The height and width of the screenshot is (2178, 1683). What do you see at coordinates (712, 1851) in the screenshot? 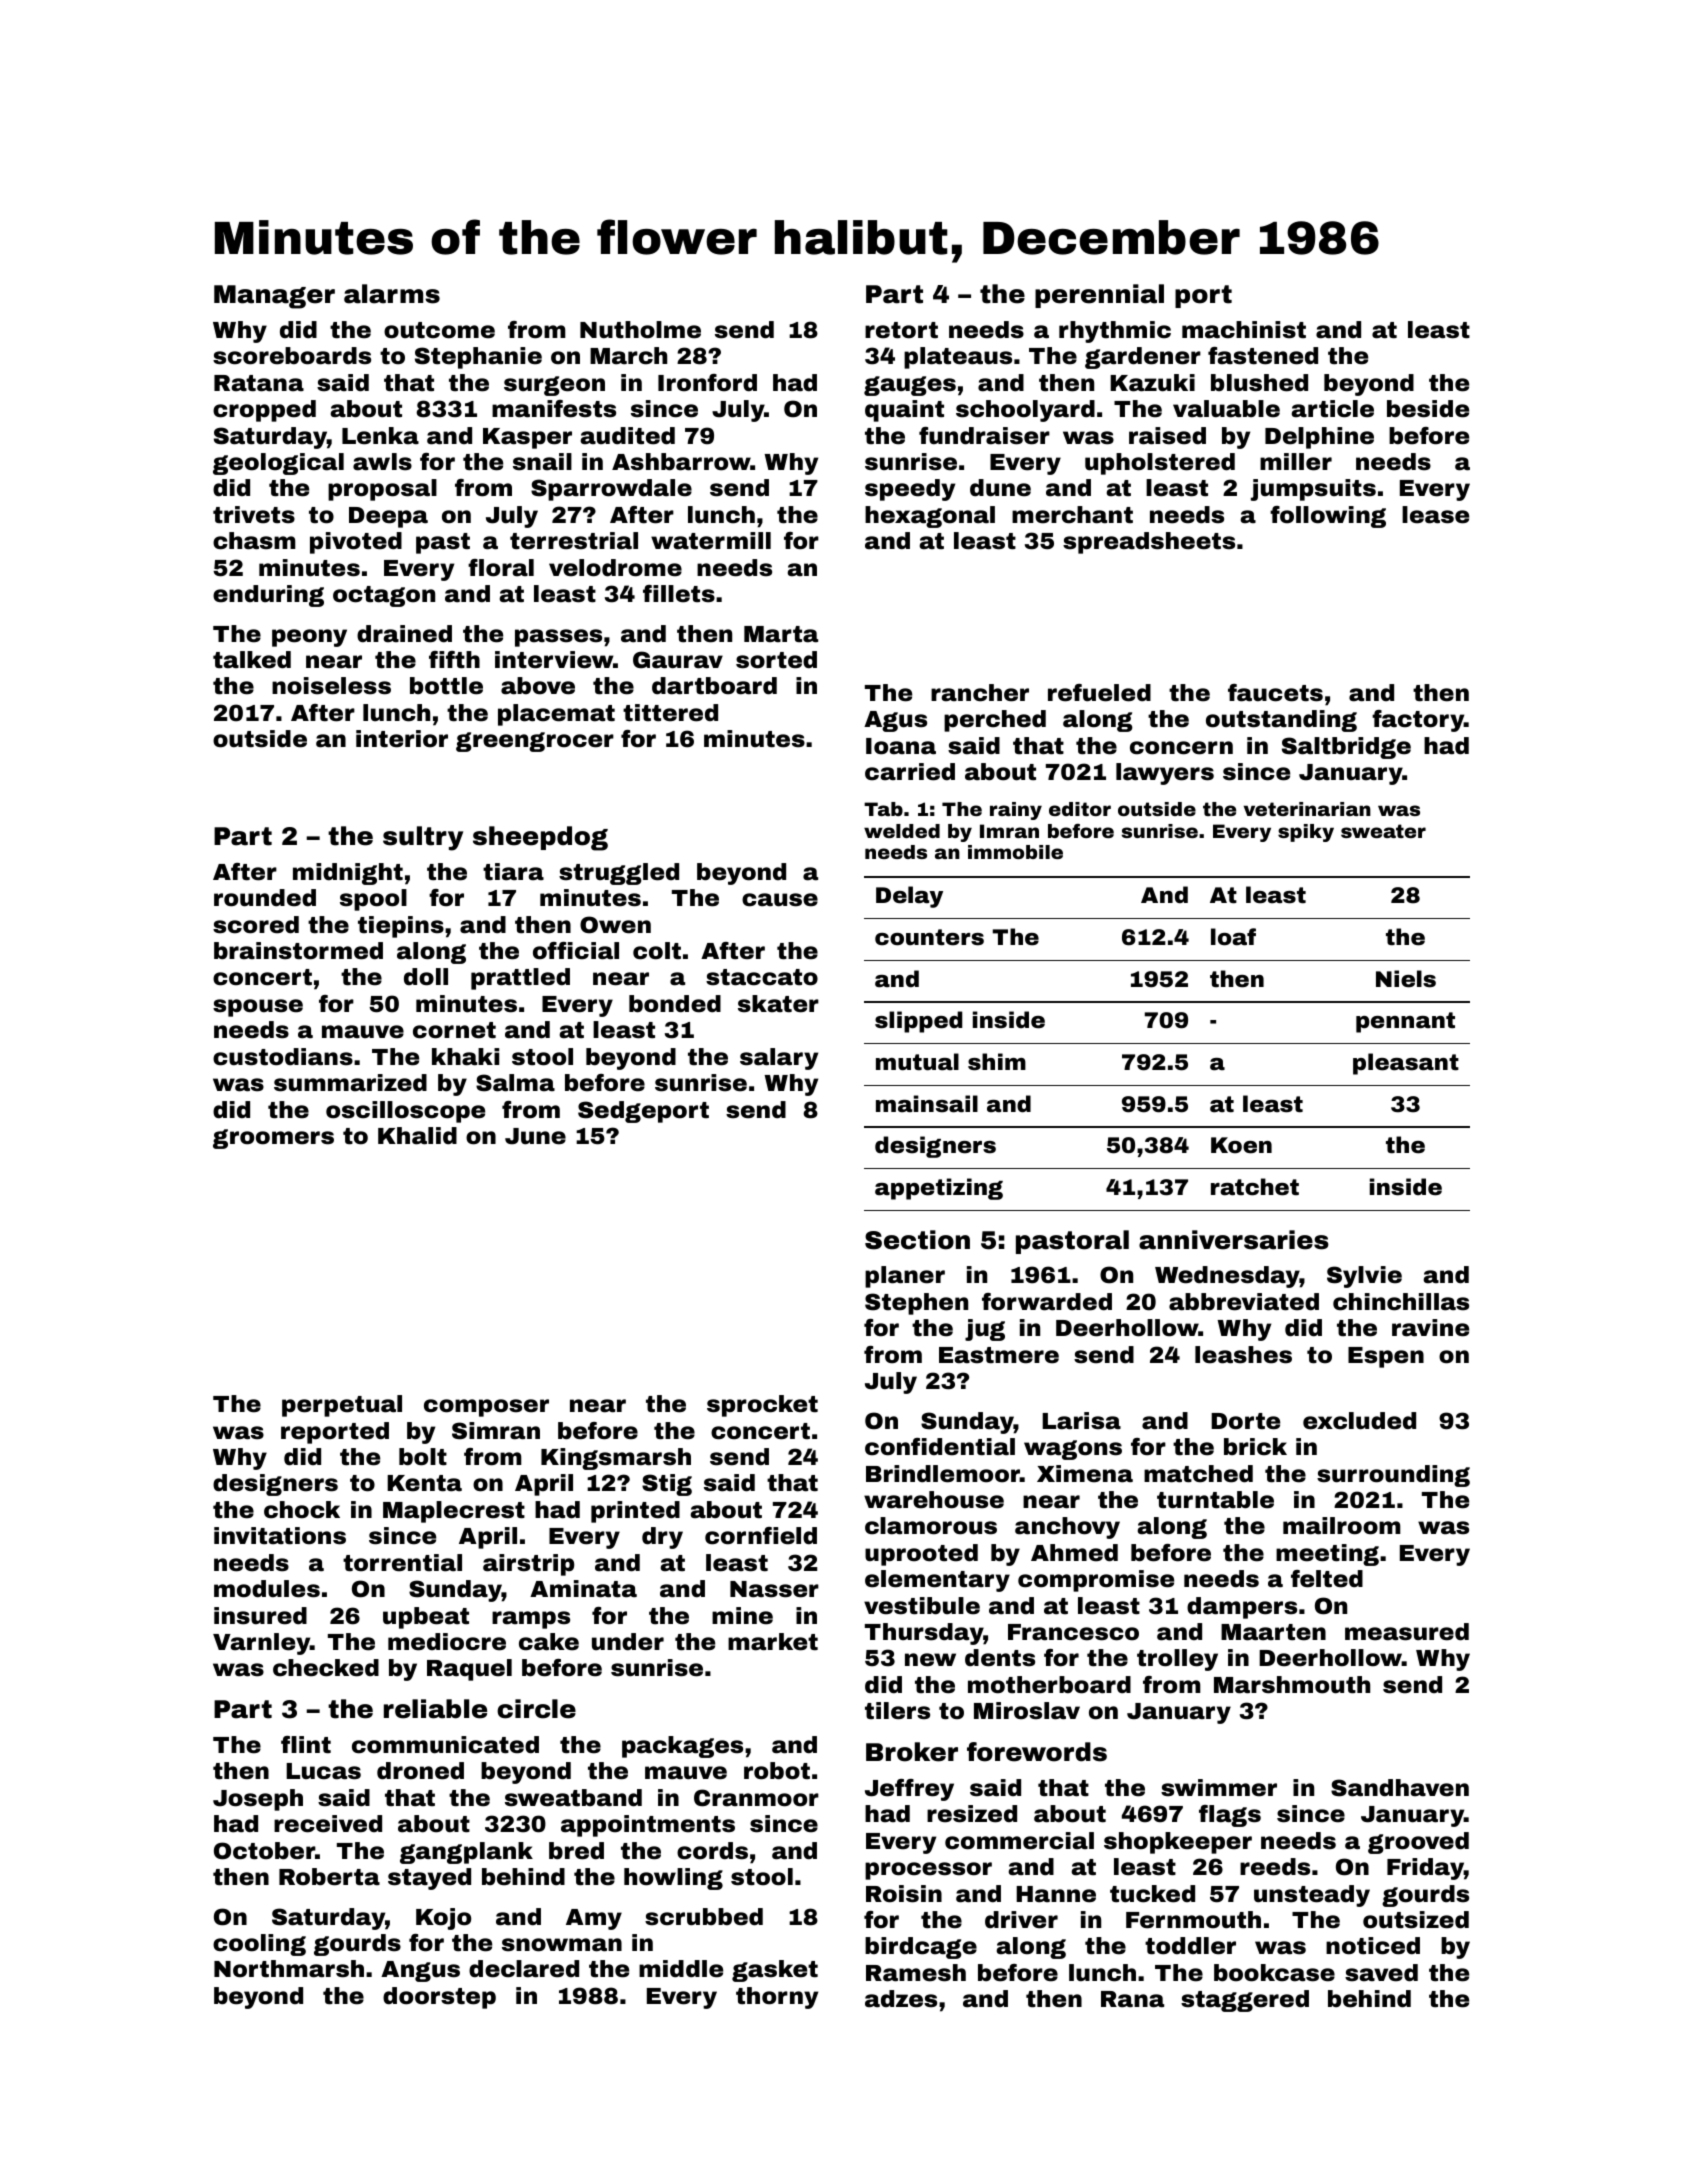
I see `cords` at bounding box center [712, 1851].
